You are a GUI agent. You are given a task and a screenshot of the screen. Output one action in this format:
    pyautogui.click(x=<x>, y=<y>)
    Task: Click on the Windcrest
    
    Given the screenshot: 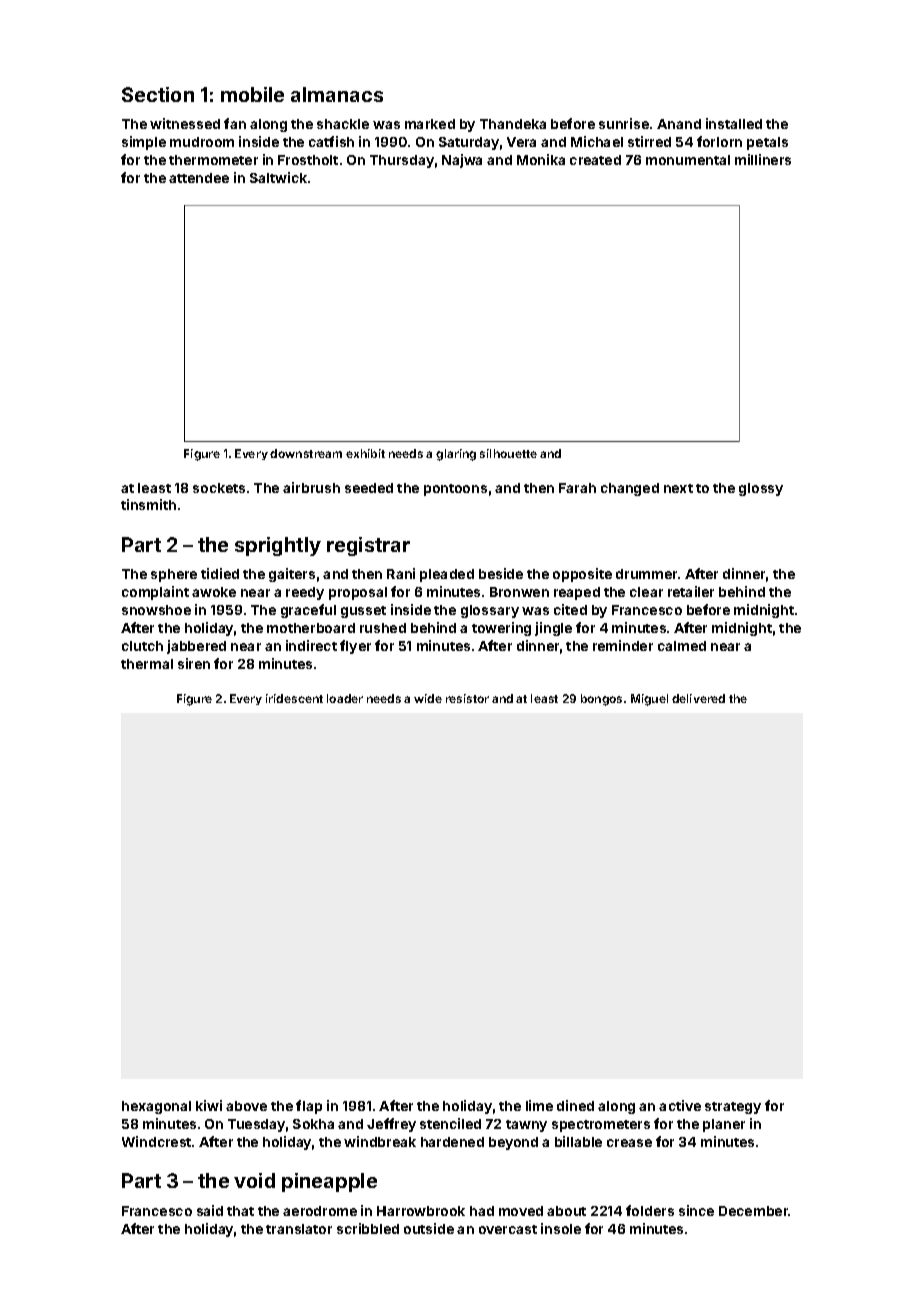 What is the action you would take?
    pyautogui.click(x=156, y=1141)
